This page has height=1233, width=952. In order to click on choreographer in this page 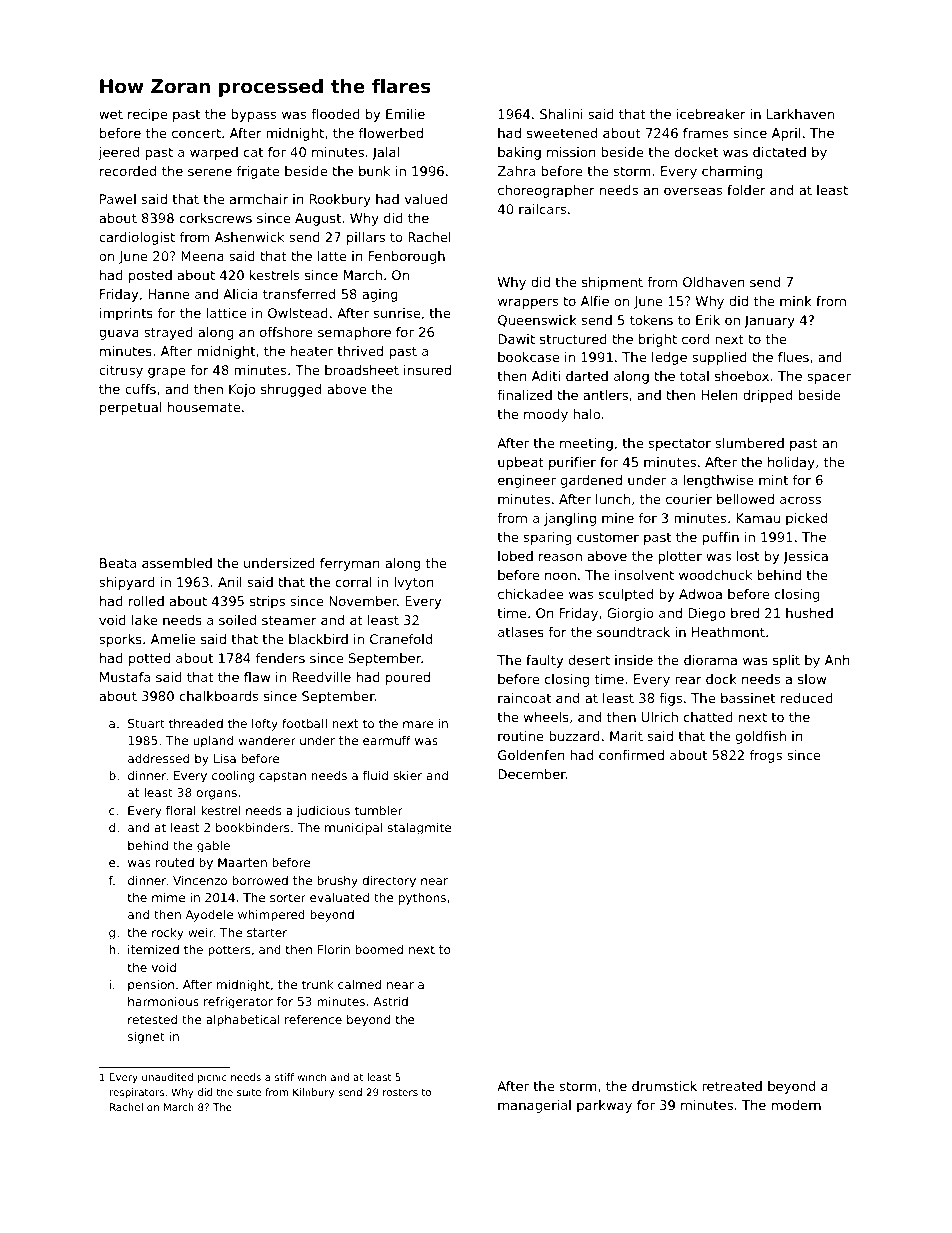, I will do `click(546, 191)`.
